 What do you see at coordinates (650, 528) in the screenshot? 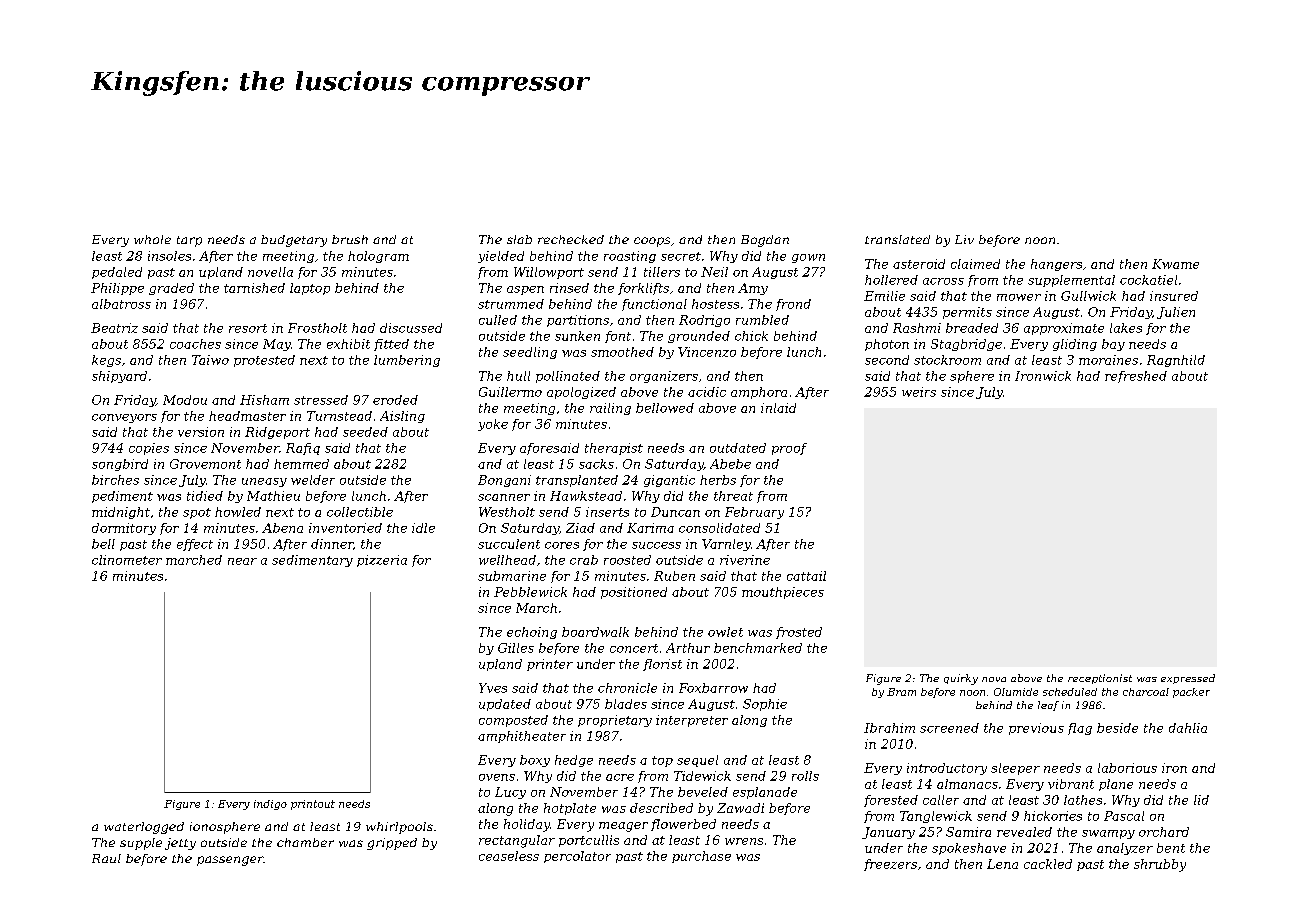
I see `Karima` at bounding box center [650, 528].
